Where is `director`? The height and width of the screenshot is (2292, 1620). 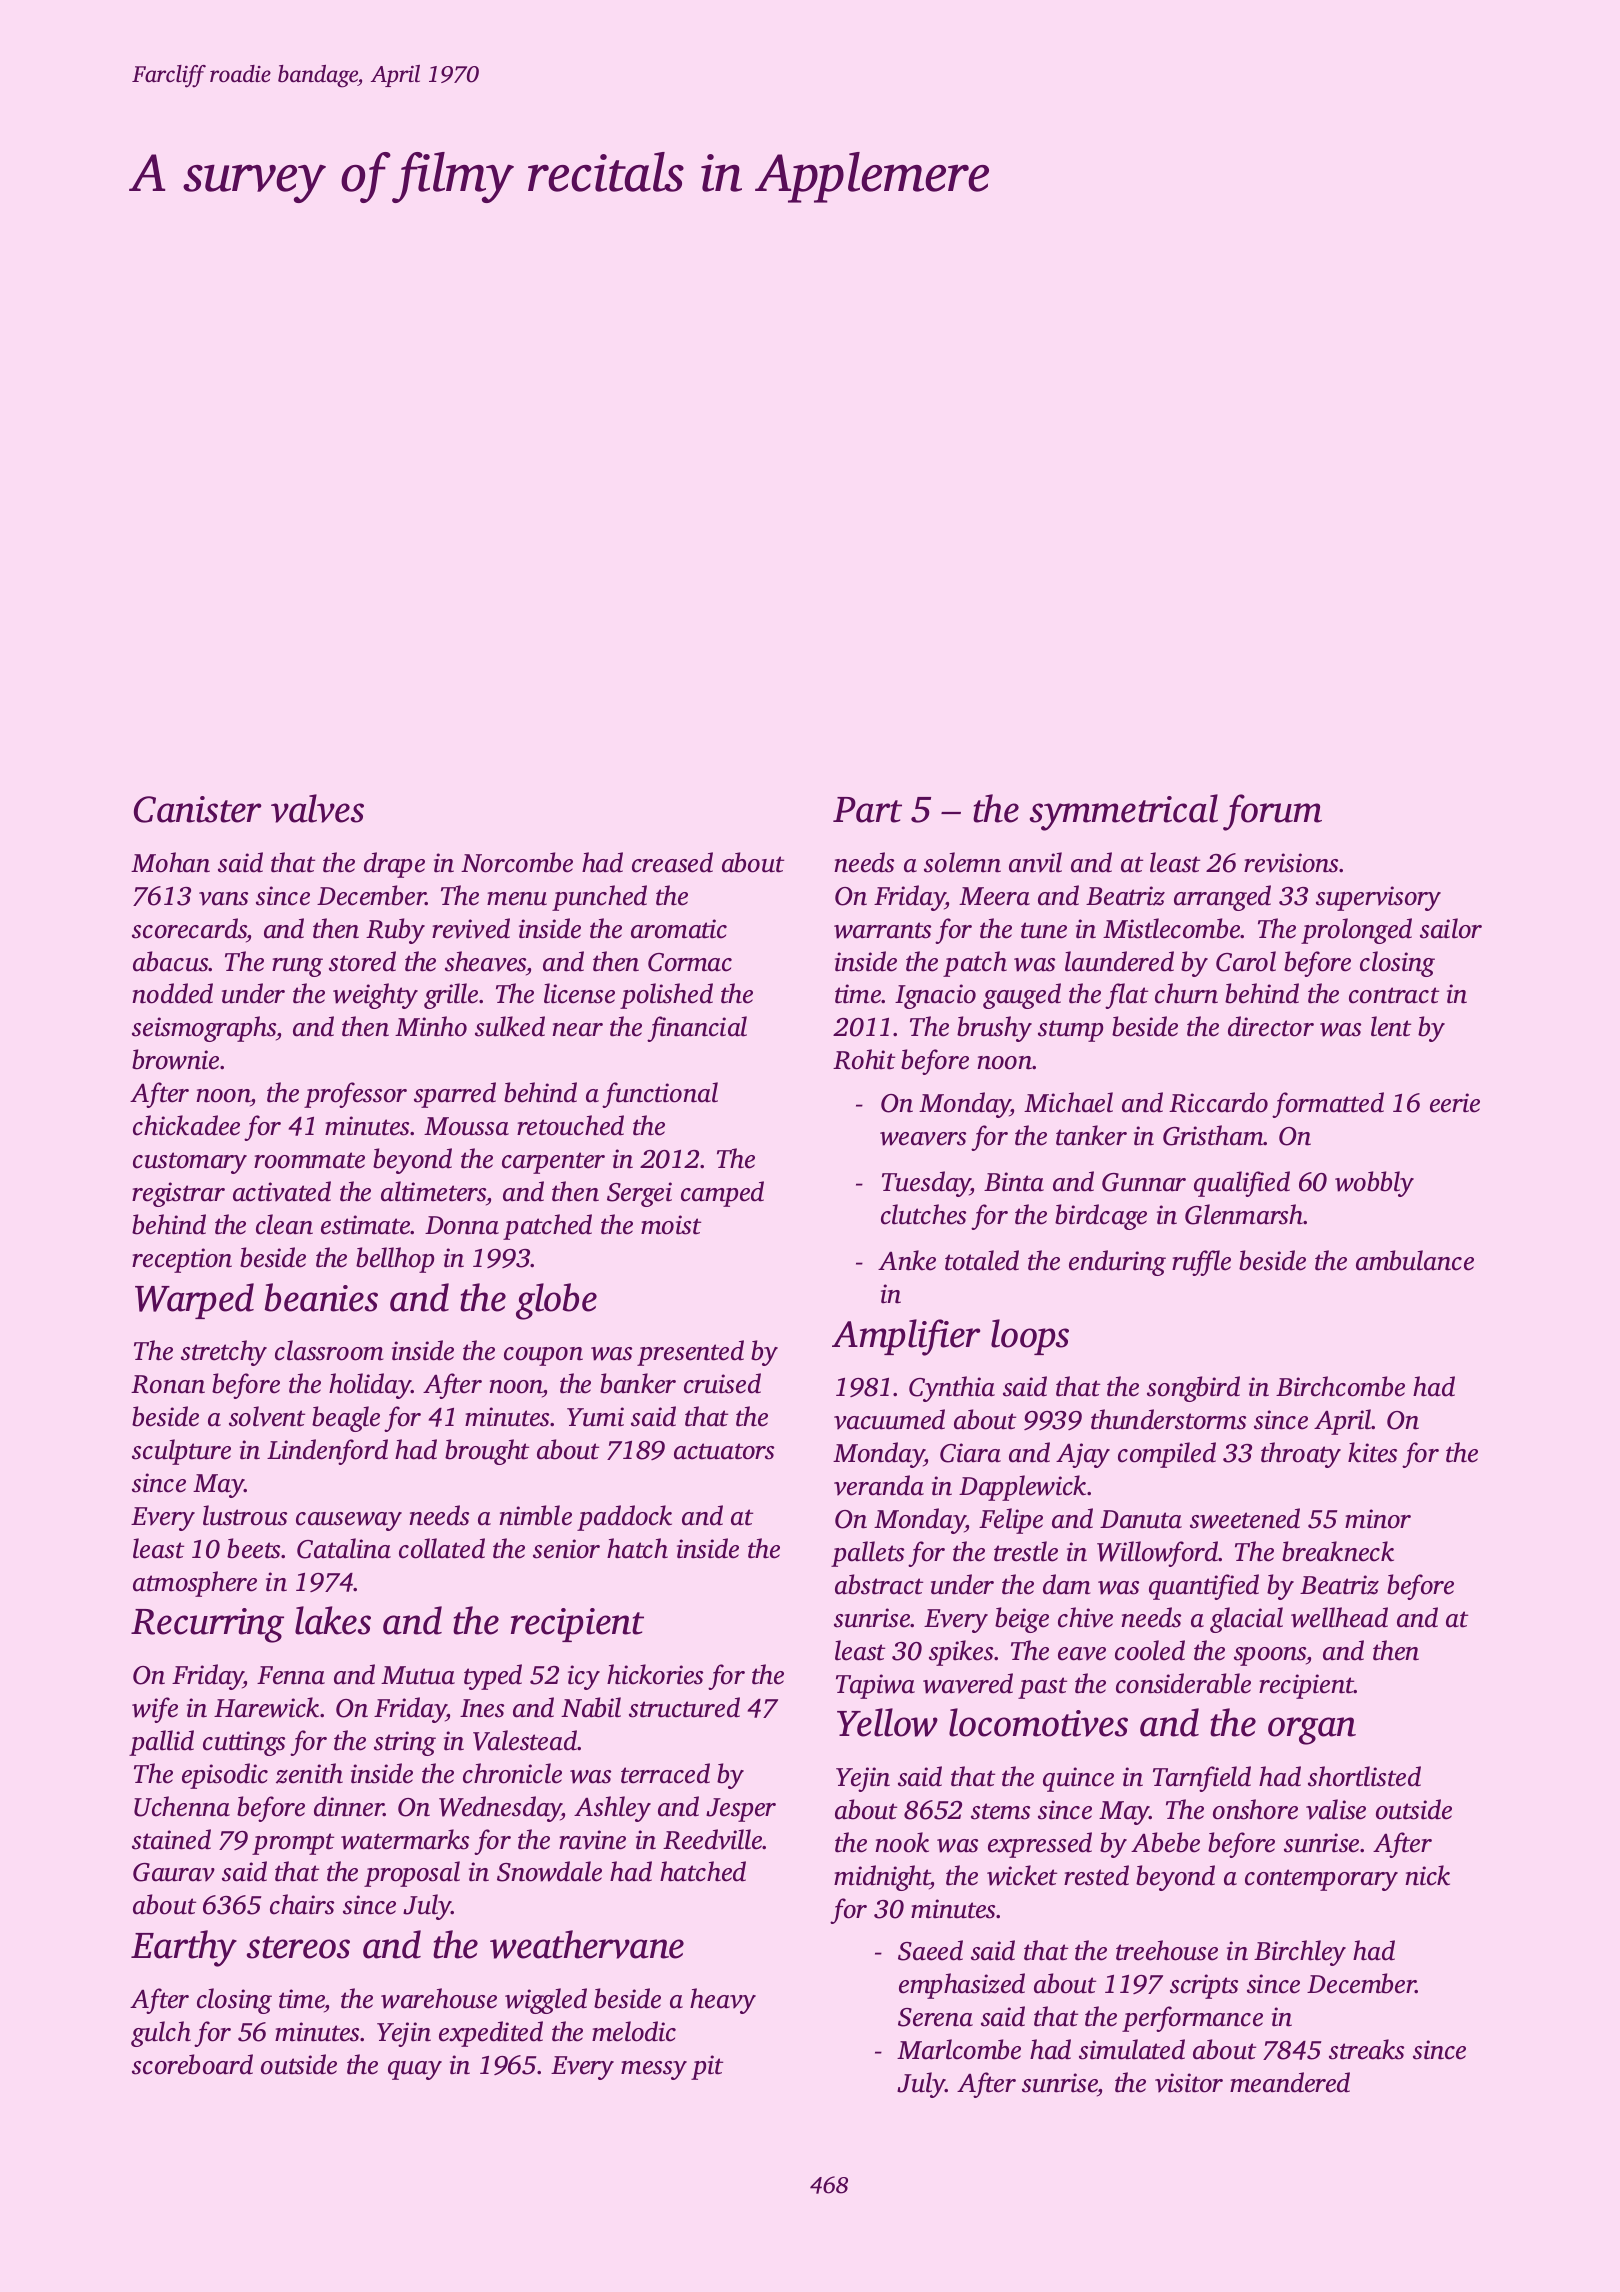 director is located at coordinates (1271, 1026).
